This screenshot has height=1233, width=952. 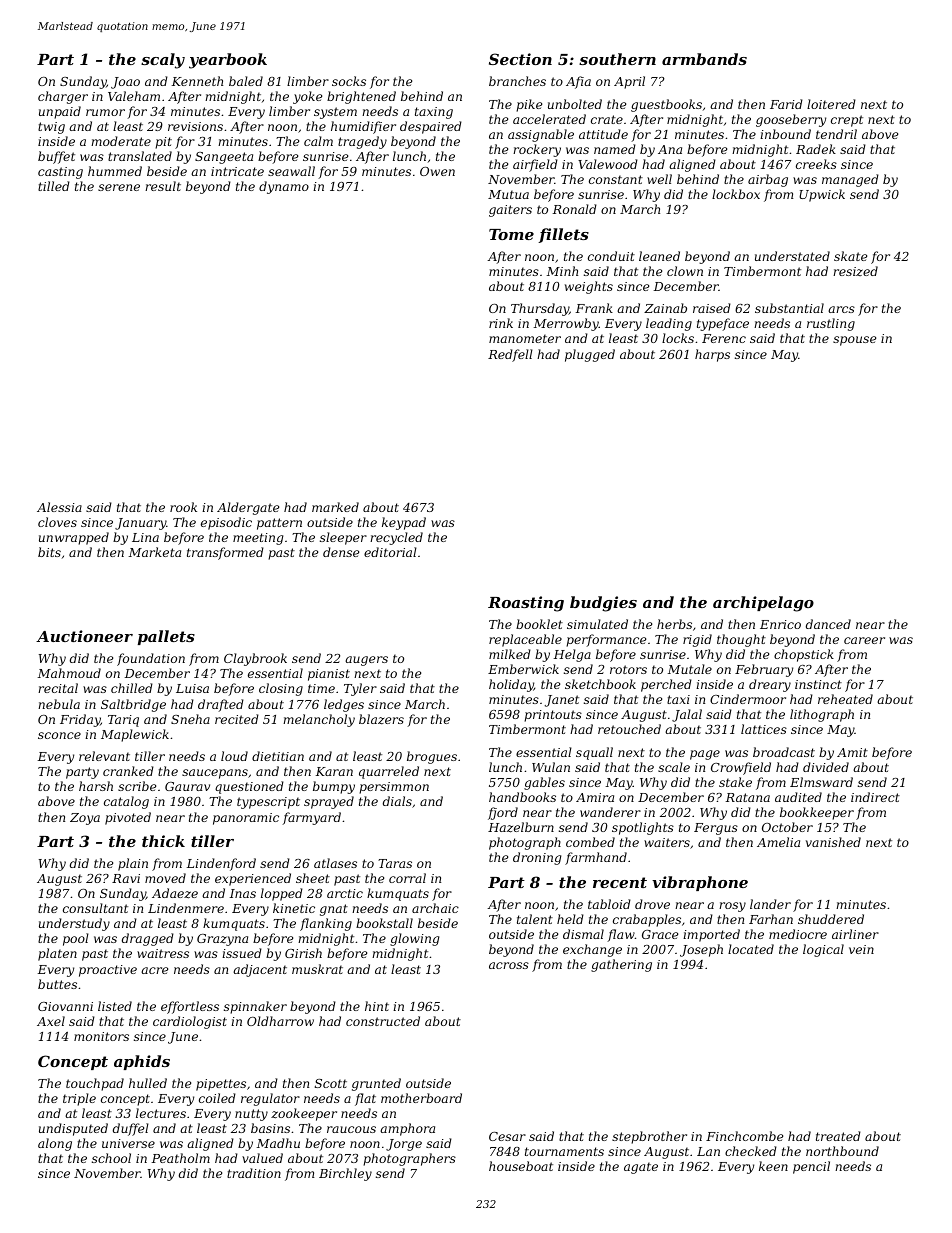 I want to click on houseboat, so click(x=521, y=1166).
